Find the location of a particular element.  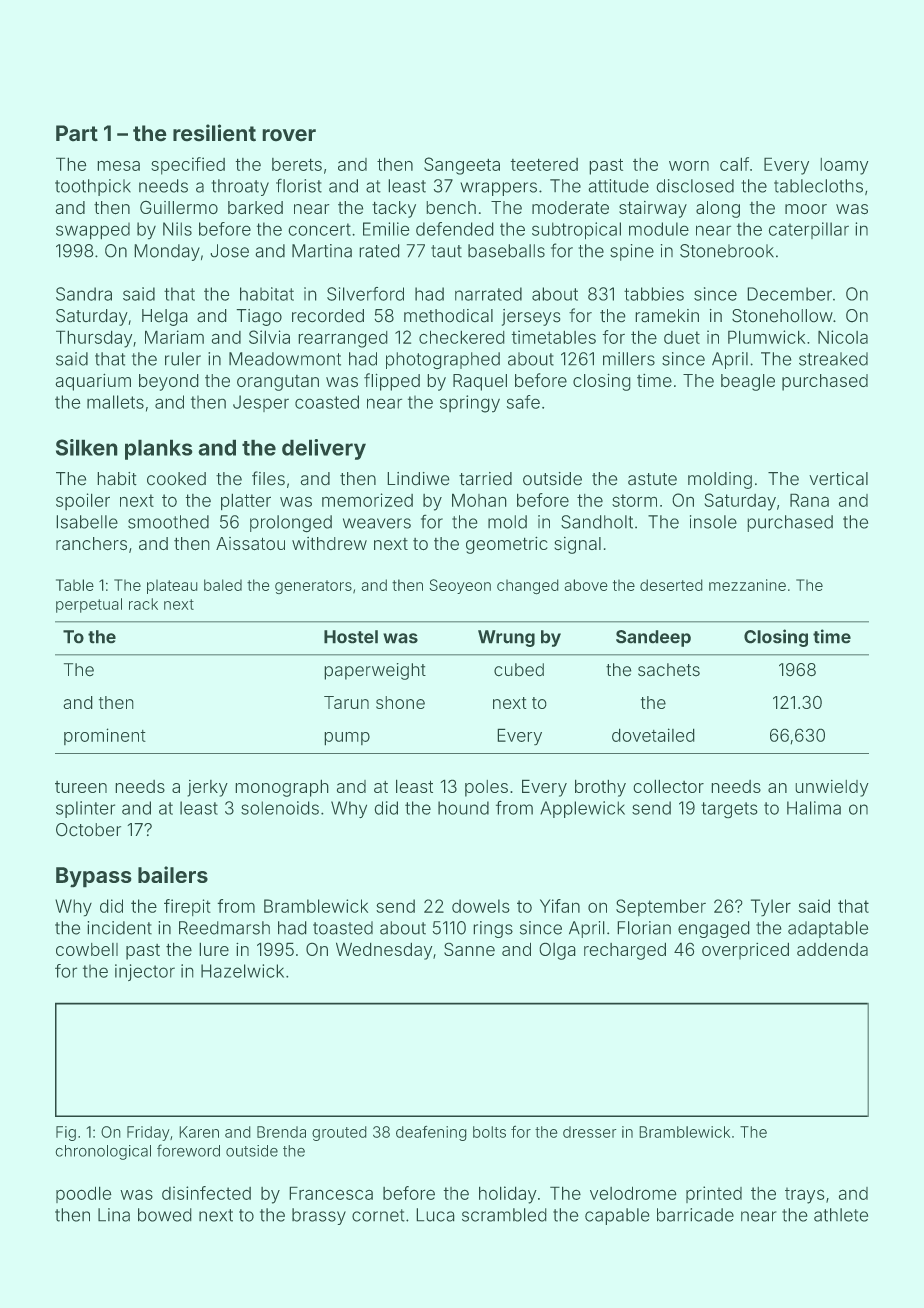

Sangeeta is located at coordinates (462, 166).
